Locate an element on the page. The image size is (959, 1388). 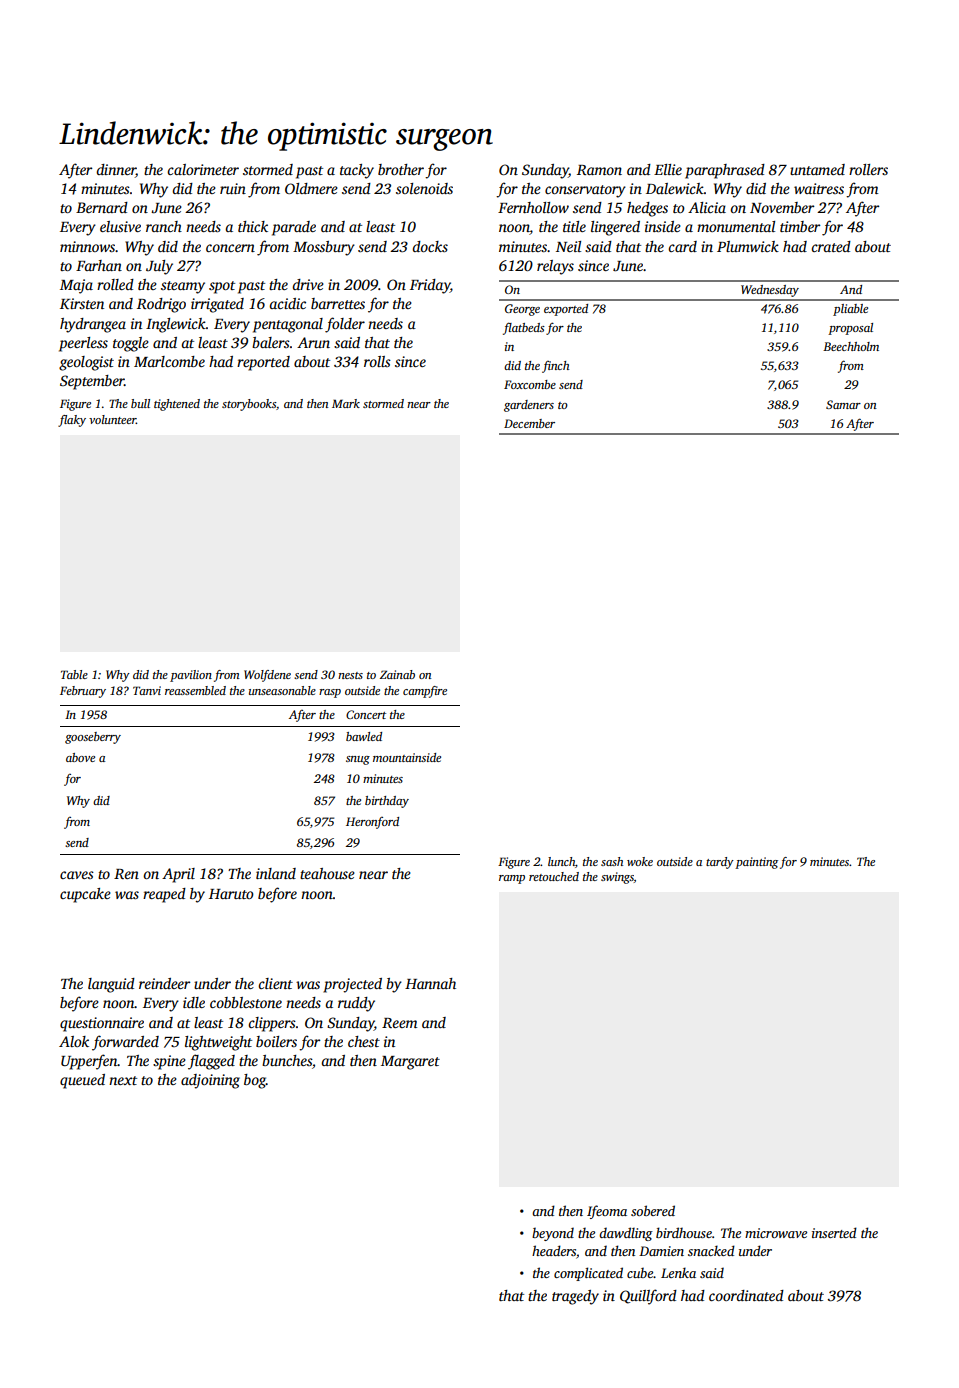
beyond is located at coordinates (553, 1234).
